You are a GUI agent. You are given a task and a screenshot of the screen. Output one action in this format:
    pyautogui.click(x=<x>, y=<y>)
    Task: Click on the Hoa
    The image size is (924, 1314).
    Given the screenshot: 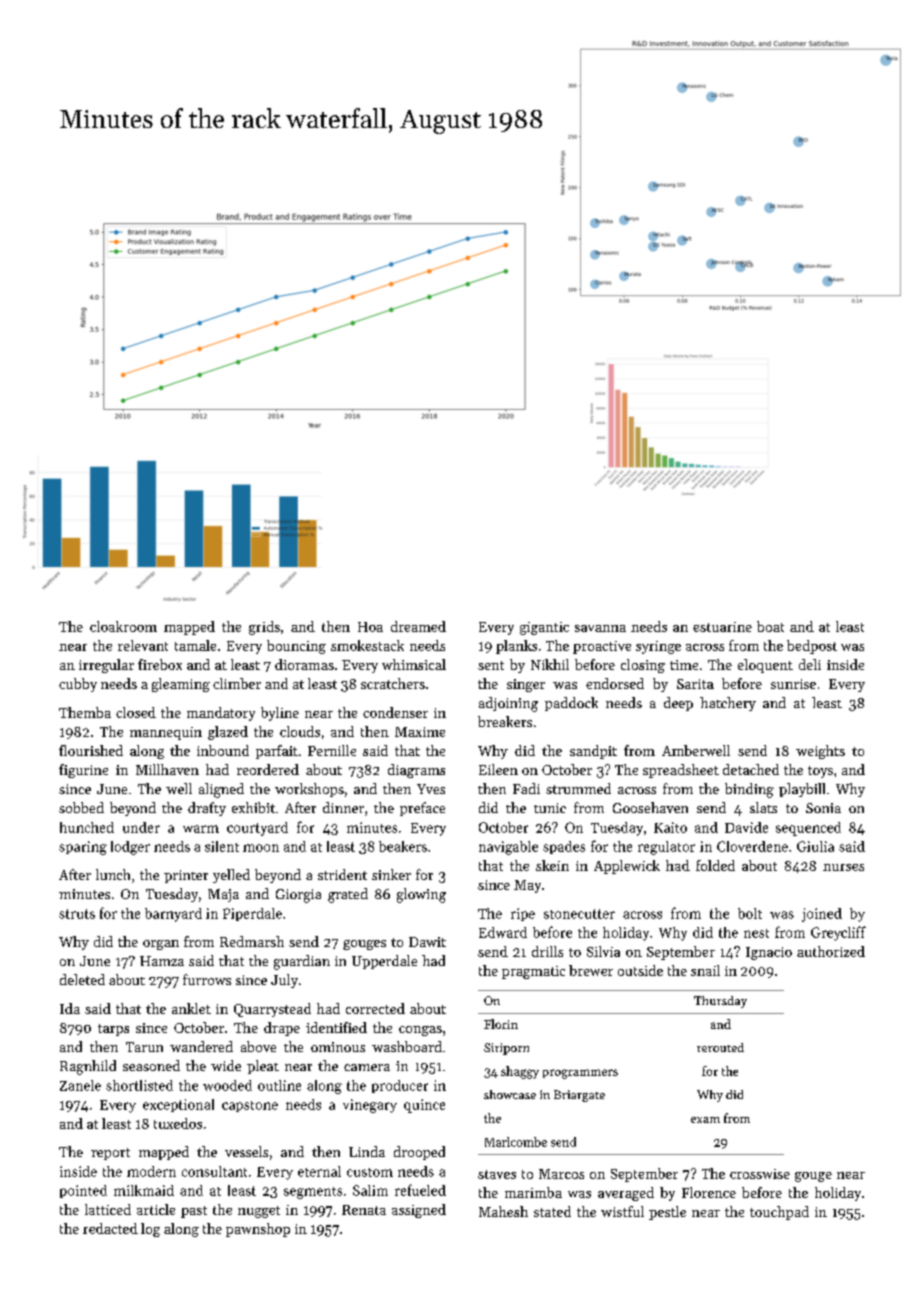 What is the action you would take?
    pyautogui.click(x=370, y=627)
